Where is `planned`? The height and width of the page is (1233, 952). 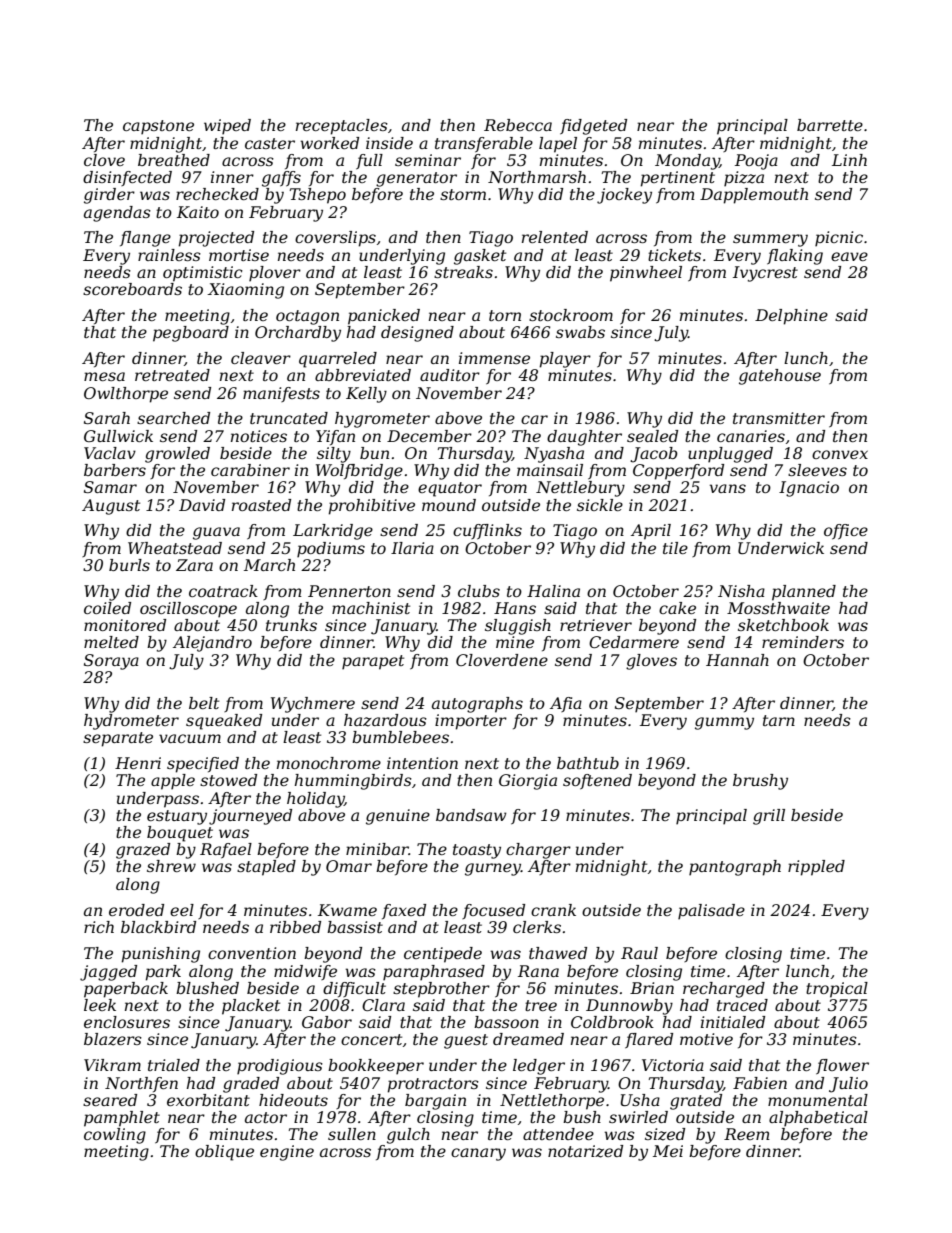 planned is located at coordinates (804, 593).
